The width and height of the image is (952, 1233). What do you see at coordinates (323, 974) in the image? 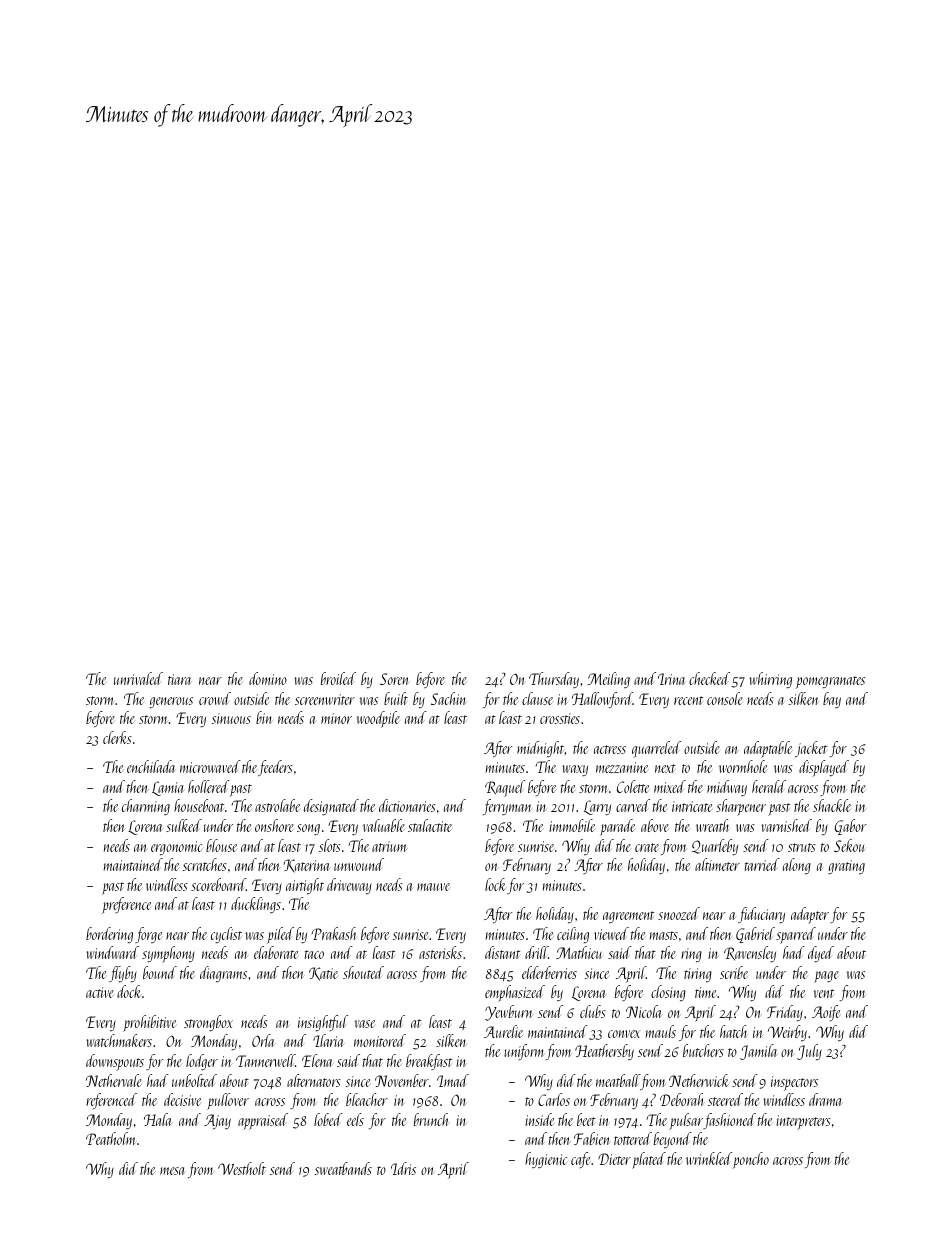
I see `Katie` at bounding box center [323, 974].
